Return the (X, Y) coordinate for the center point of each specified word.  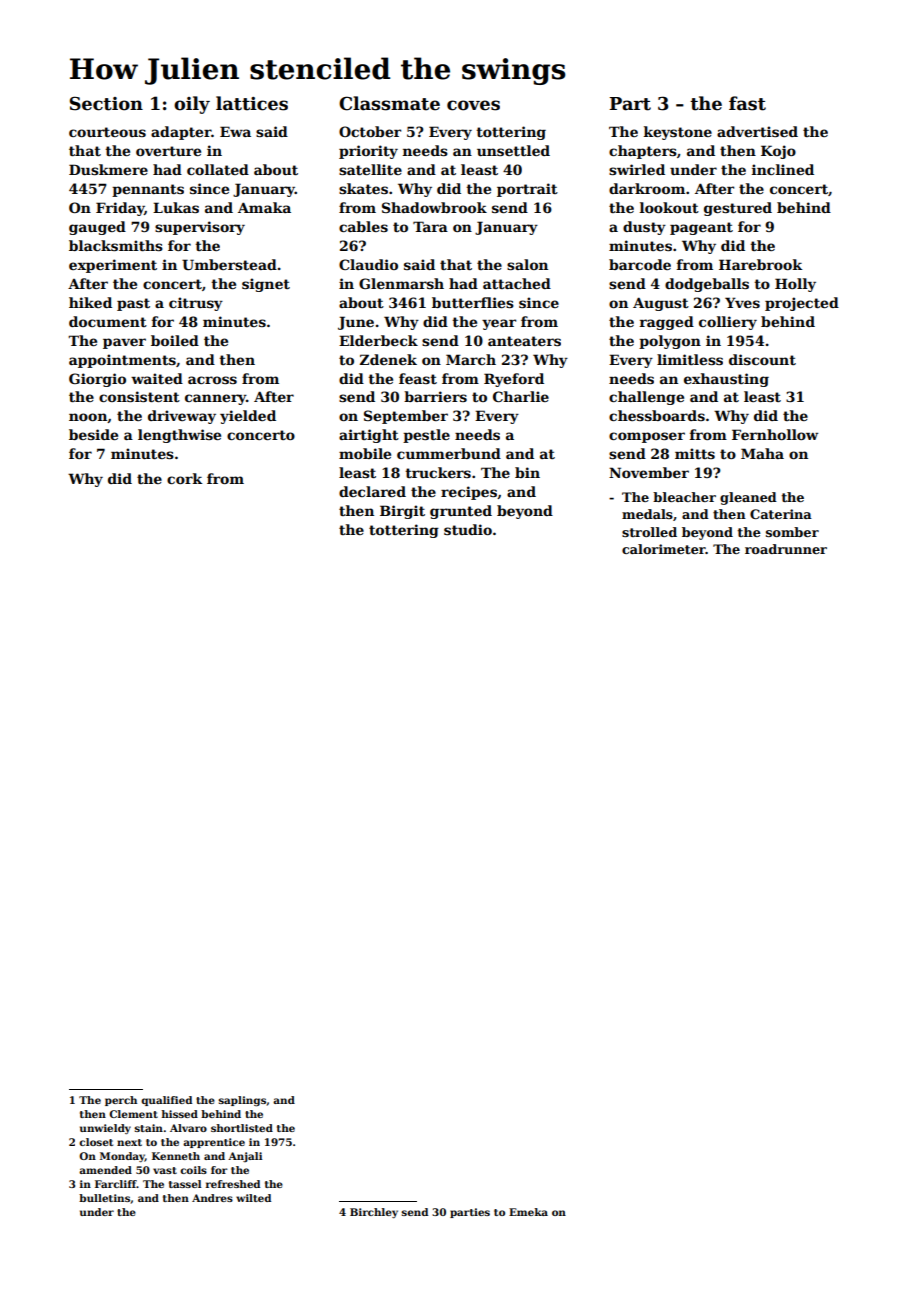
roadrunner (786, 549)
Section (106, 103)
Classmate (389, 103)
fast (747, 103)
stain (148, 1128)
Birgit (402, 512)
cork (185, 478)
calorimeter (664, 549)
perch (121, 1101)
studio (468, 529)
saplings (242, 1101)
